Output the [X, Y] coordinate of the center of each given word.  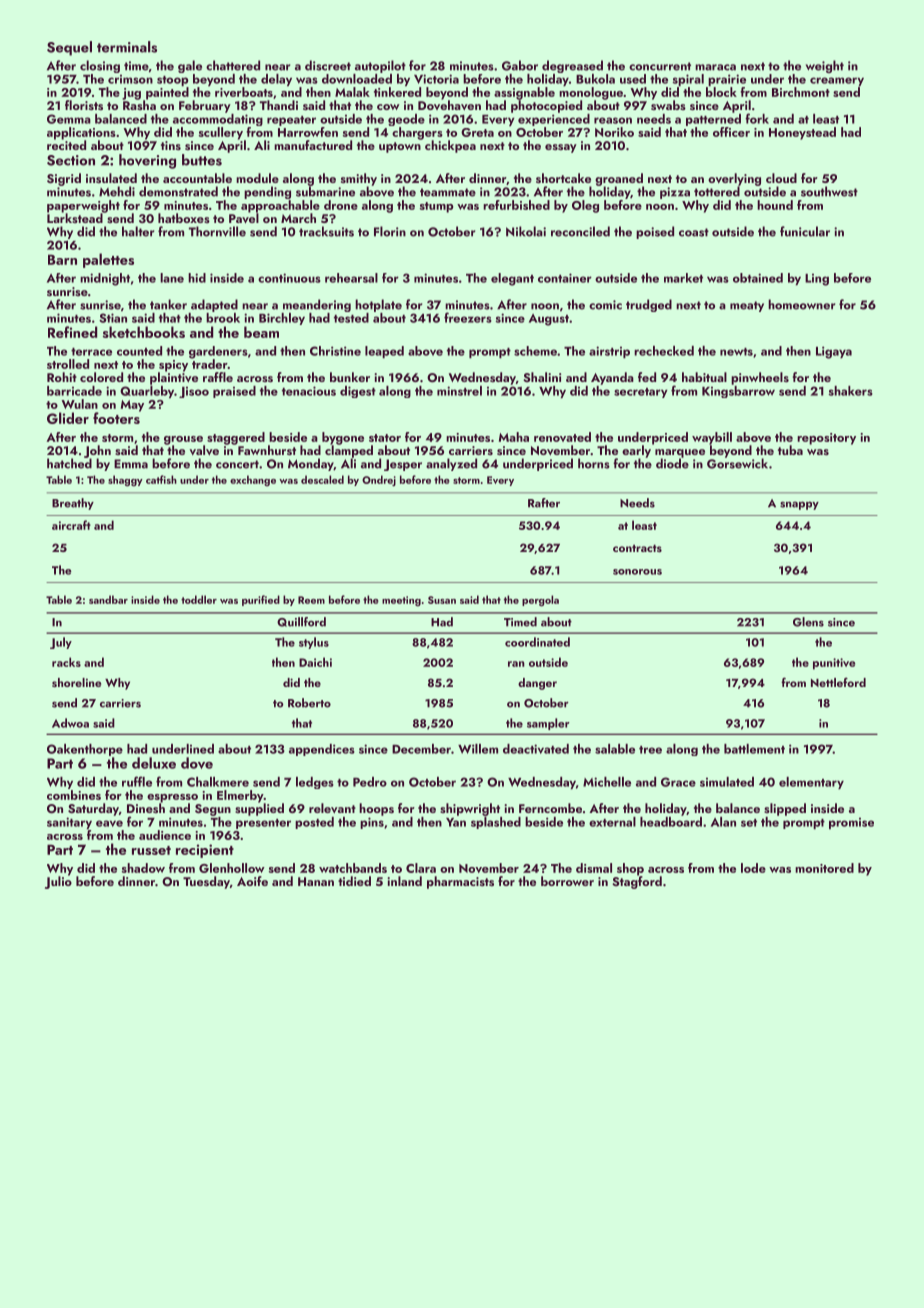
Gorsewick [737, 463]
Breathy [73, 504]
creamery [837, 81]
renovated [562, 437]
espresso [172, 798]
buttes [202, 160]
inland [404, 881]
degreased [572, 66]
